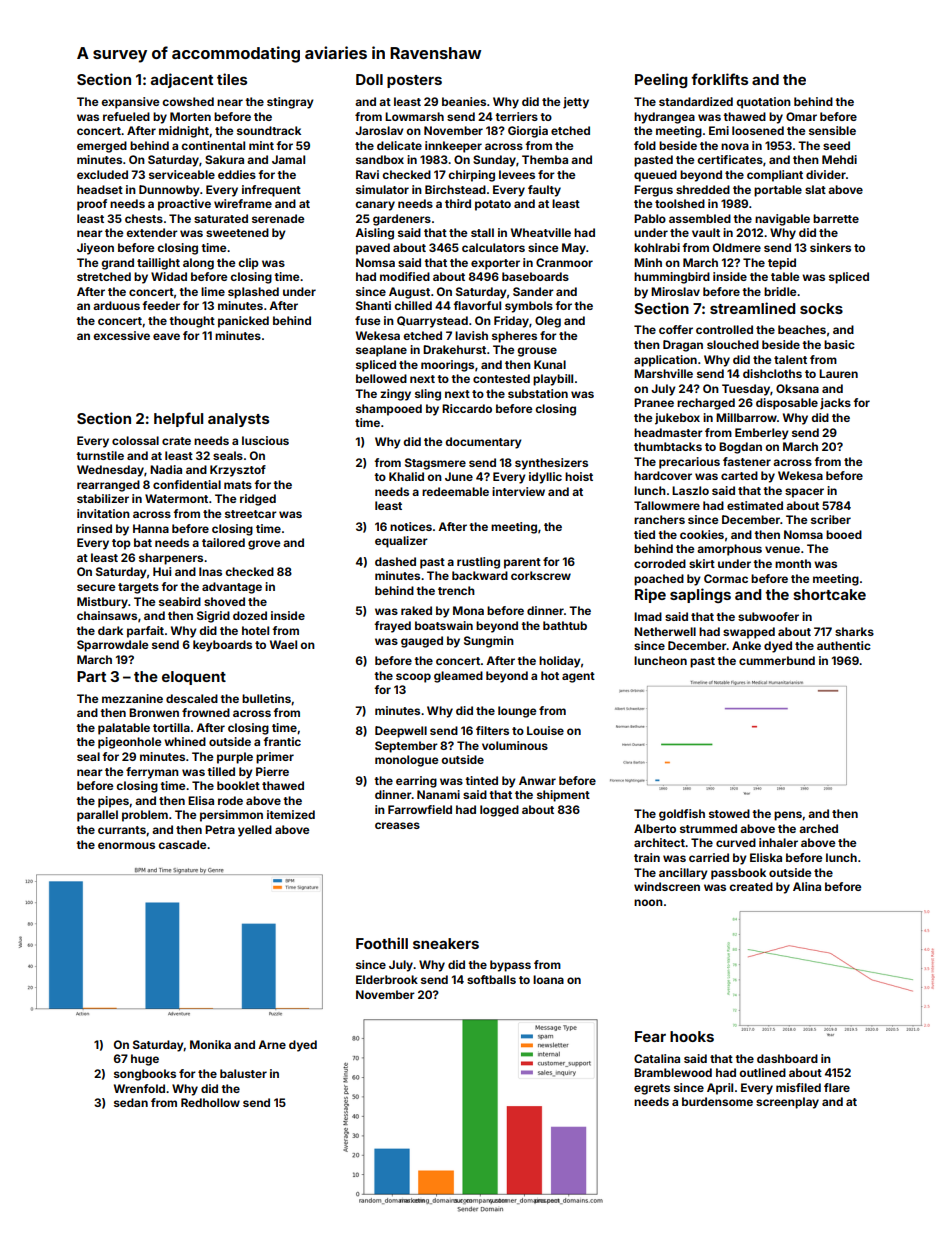 The width and height of the image is (952, 1233). I want to click on forklifts, so click(719, 79).
